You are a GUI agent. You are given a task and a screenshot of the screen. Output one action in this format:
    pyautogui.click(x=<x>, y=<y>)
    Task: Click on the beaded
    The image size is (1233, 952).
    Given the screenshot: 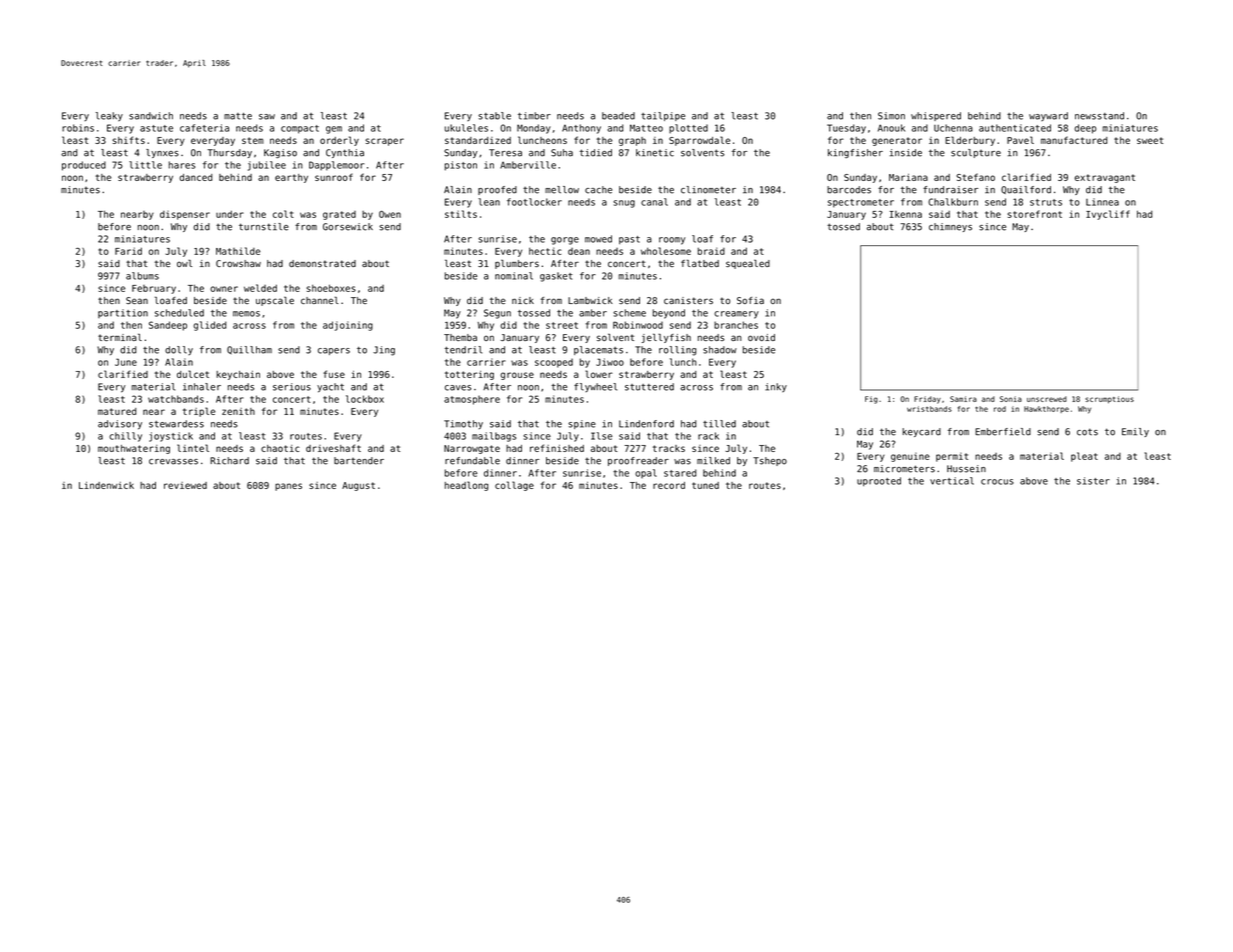 What is the action you would take?
    pyautogui.click(x=618, y=116)
